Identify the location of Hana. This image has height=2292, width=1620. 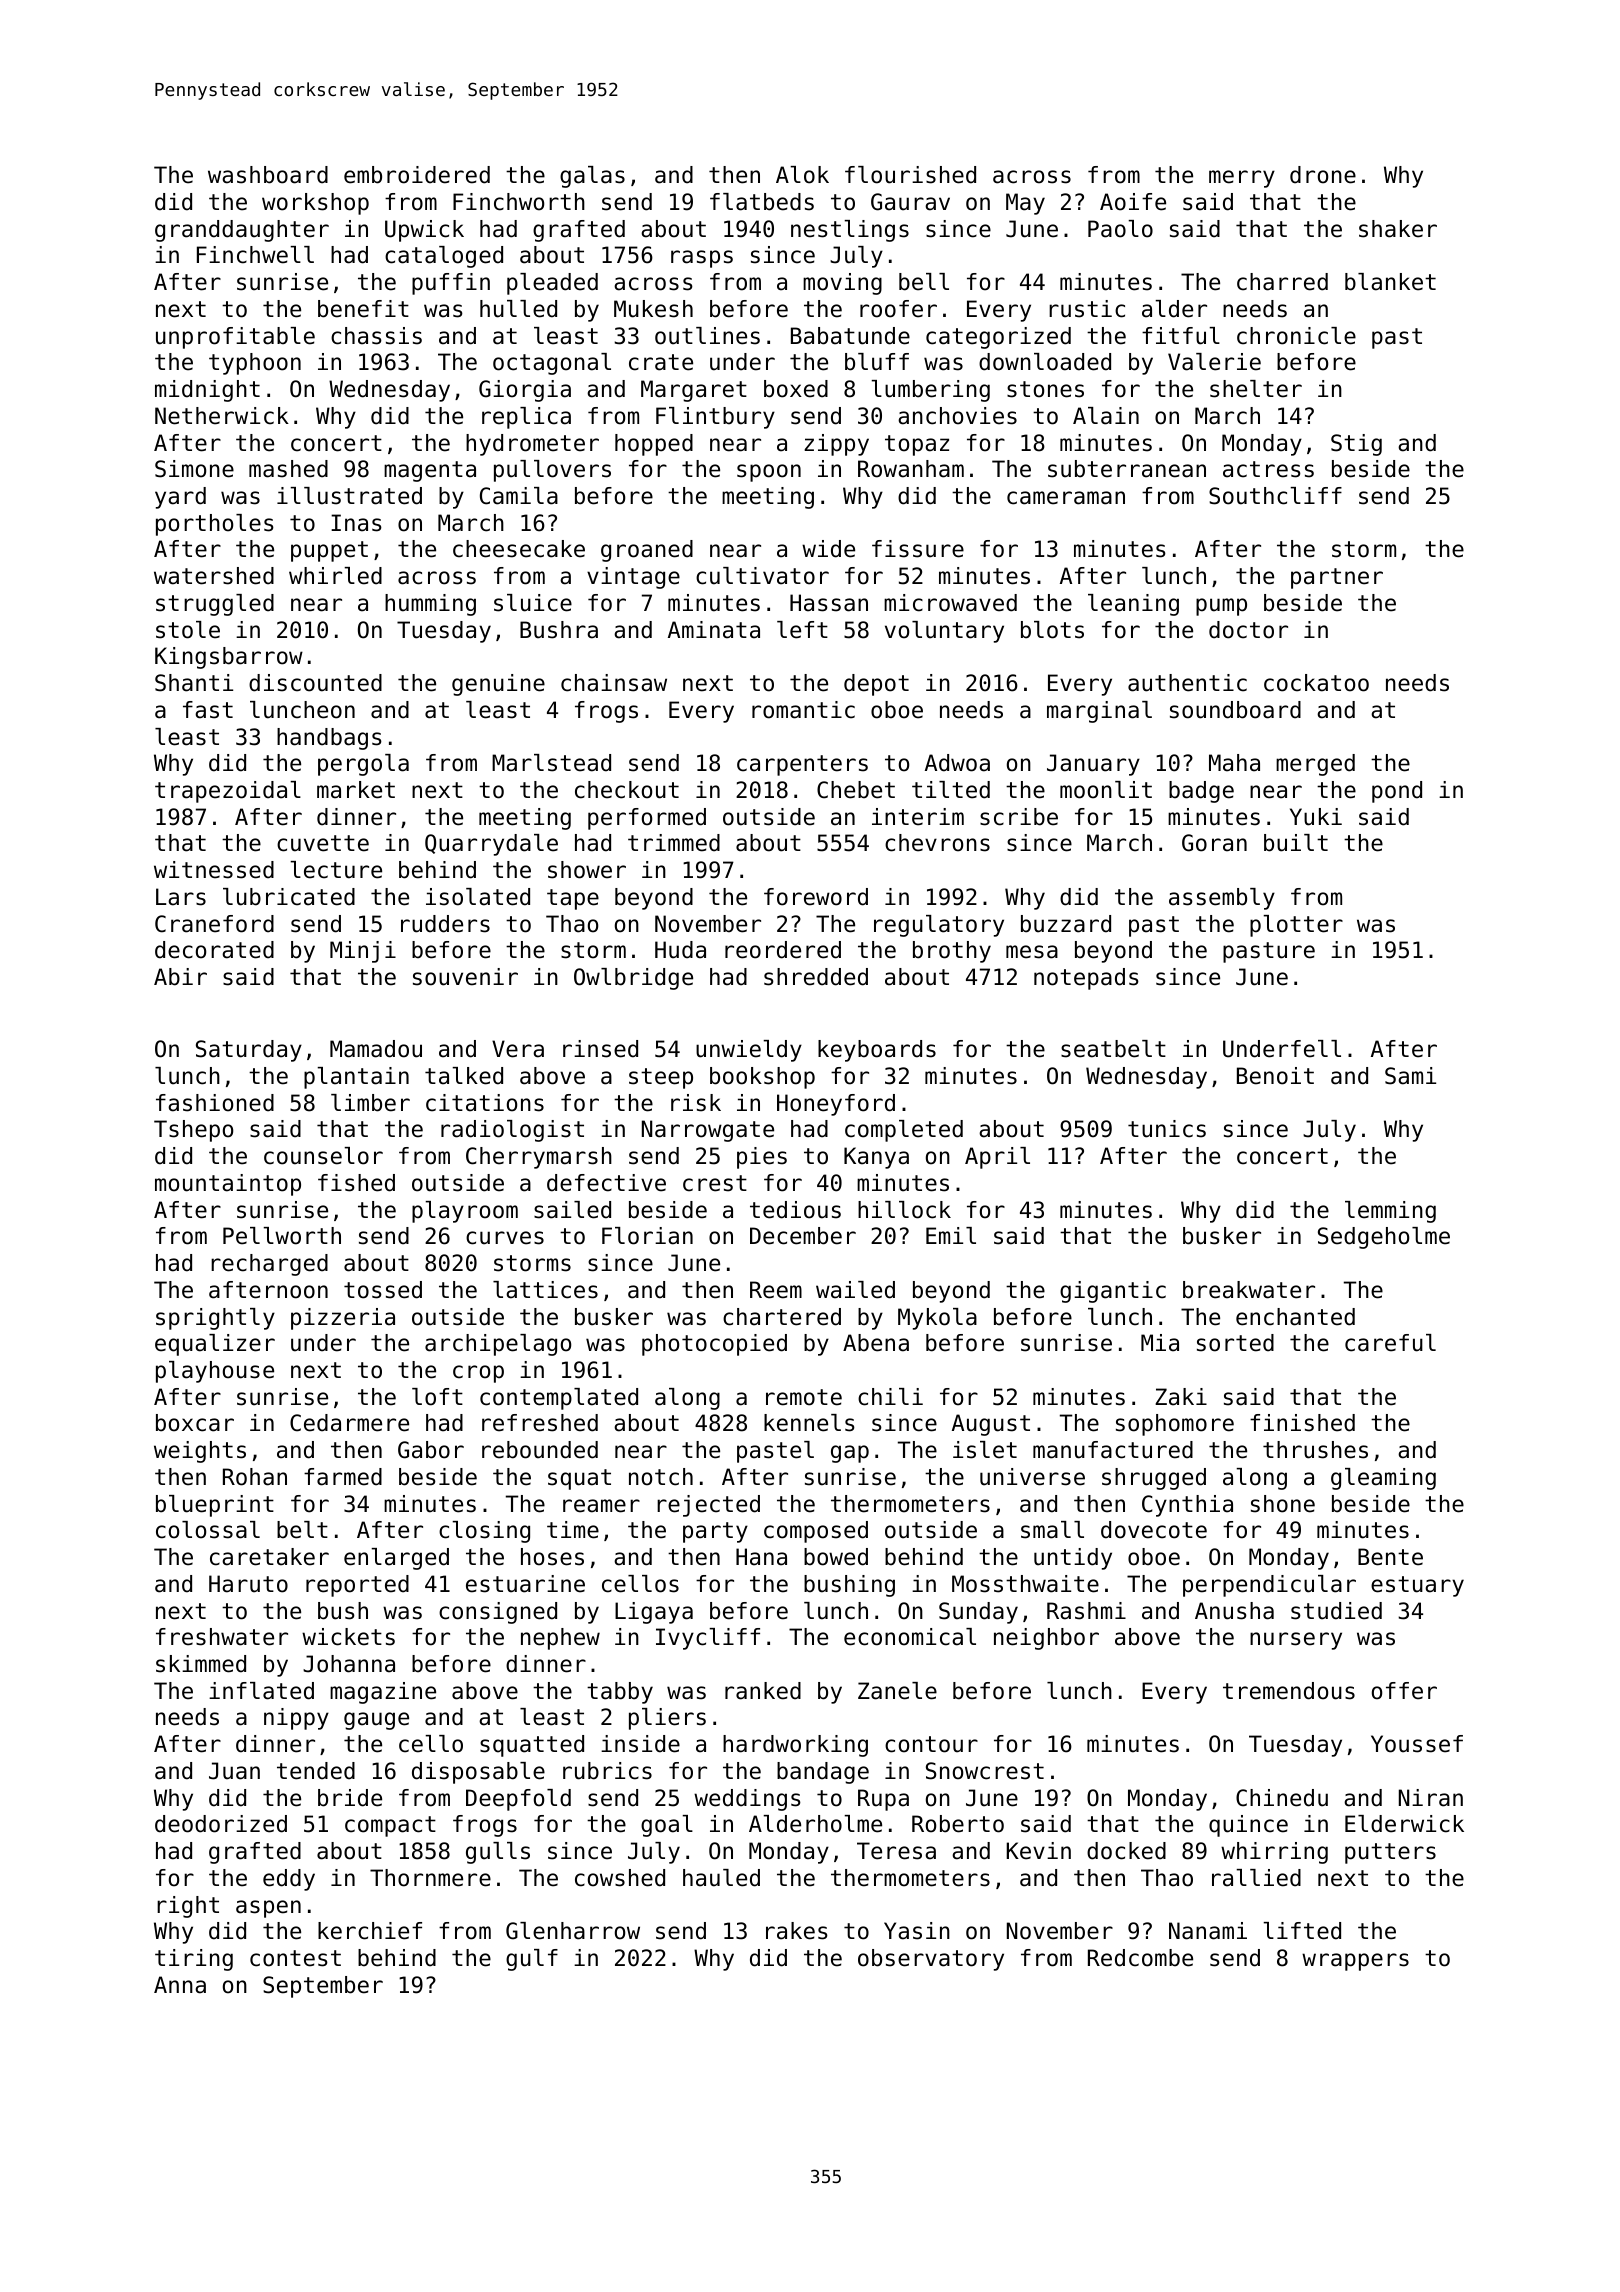
(761, 1557).
